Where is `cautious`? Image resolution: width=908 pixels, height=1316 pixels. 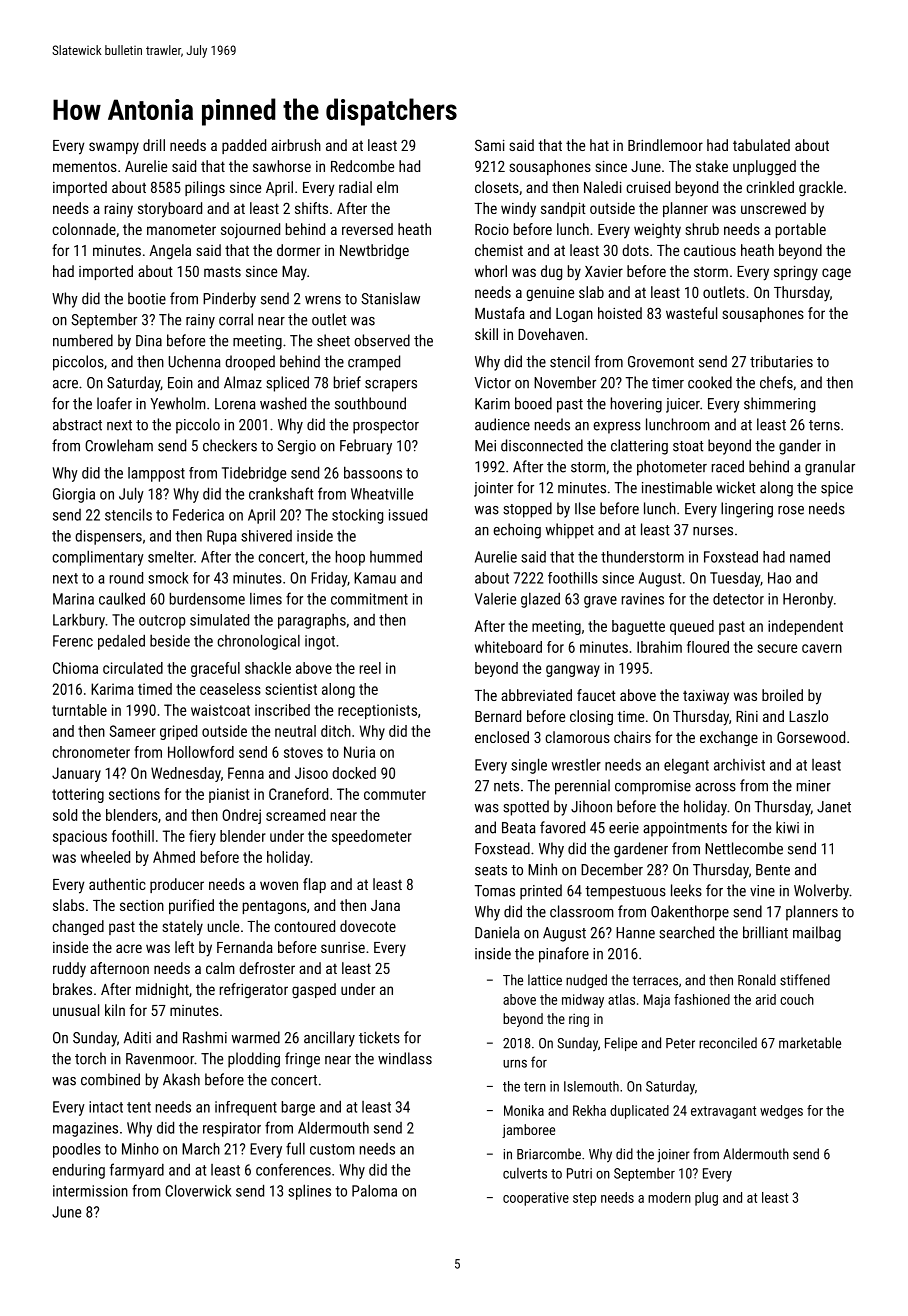
cautious is located at coordinates (710, 250).
